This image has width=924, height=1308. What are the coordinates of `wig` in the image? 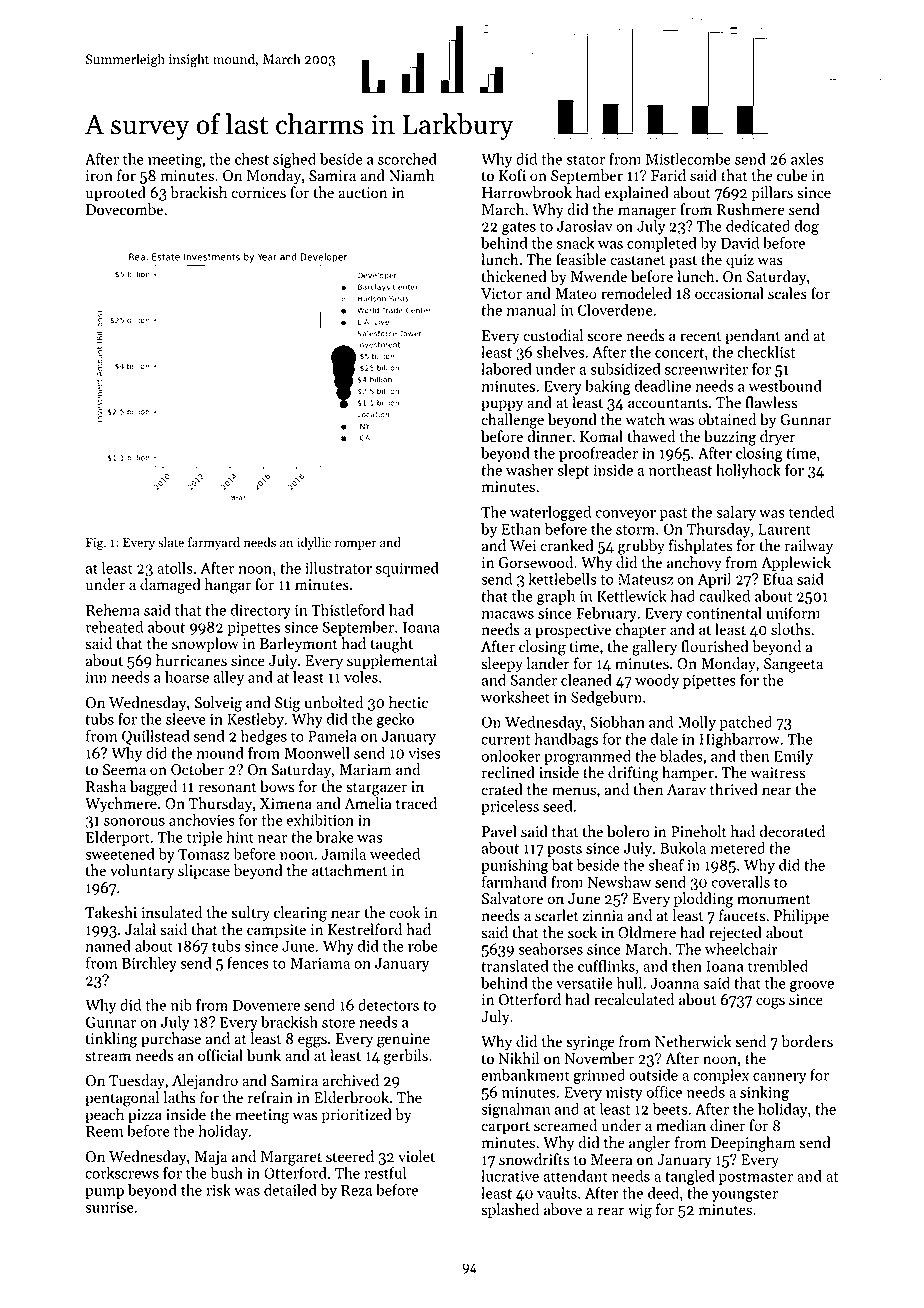 It's located at (640, 1211).
